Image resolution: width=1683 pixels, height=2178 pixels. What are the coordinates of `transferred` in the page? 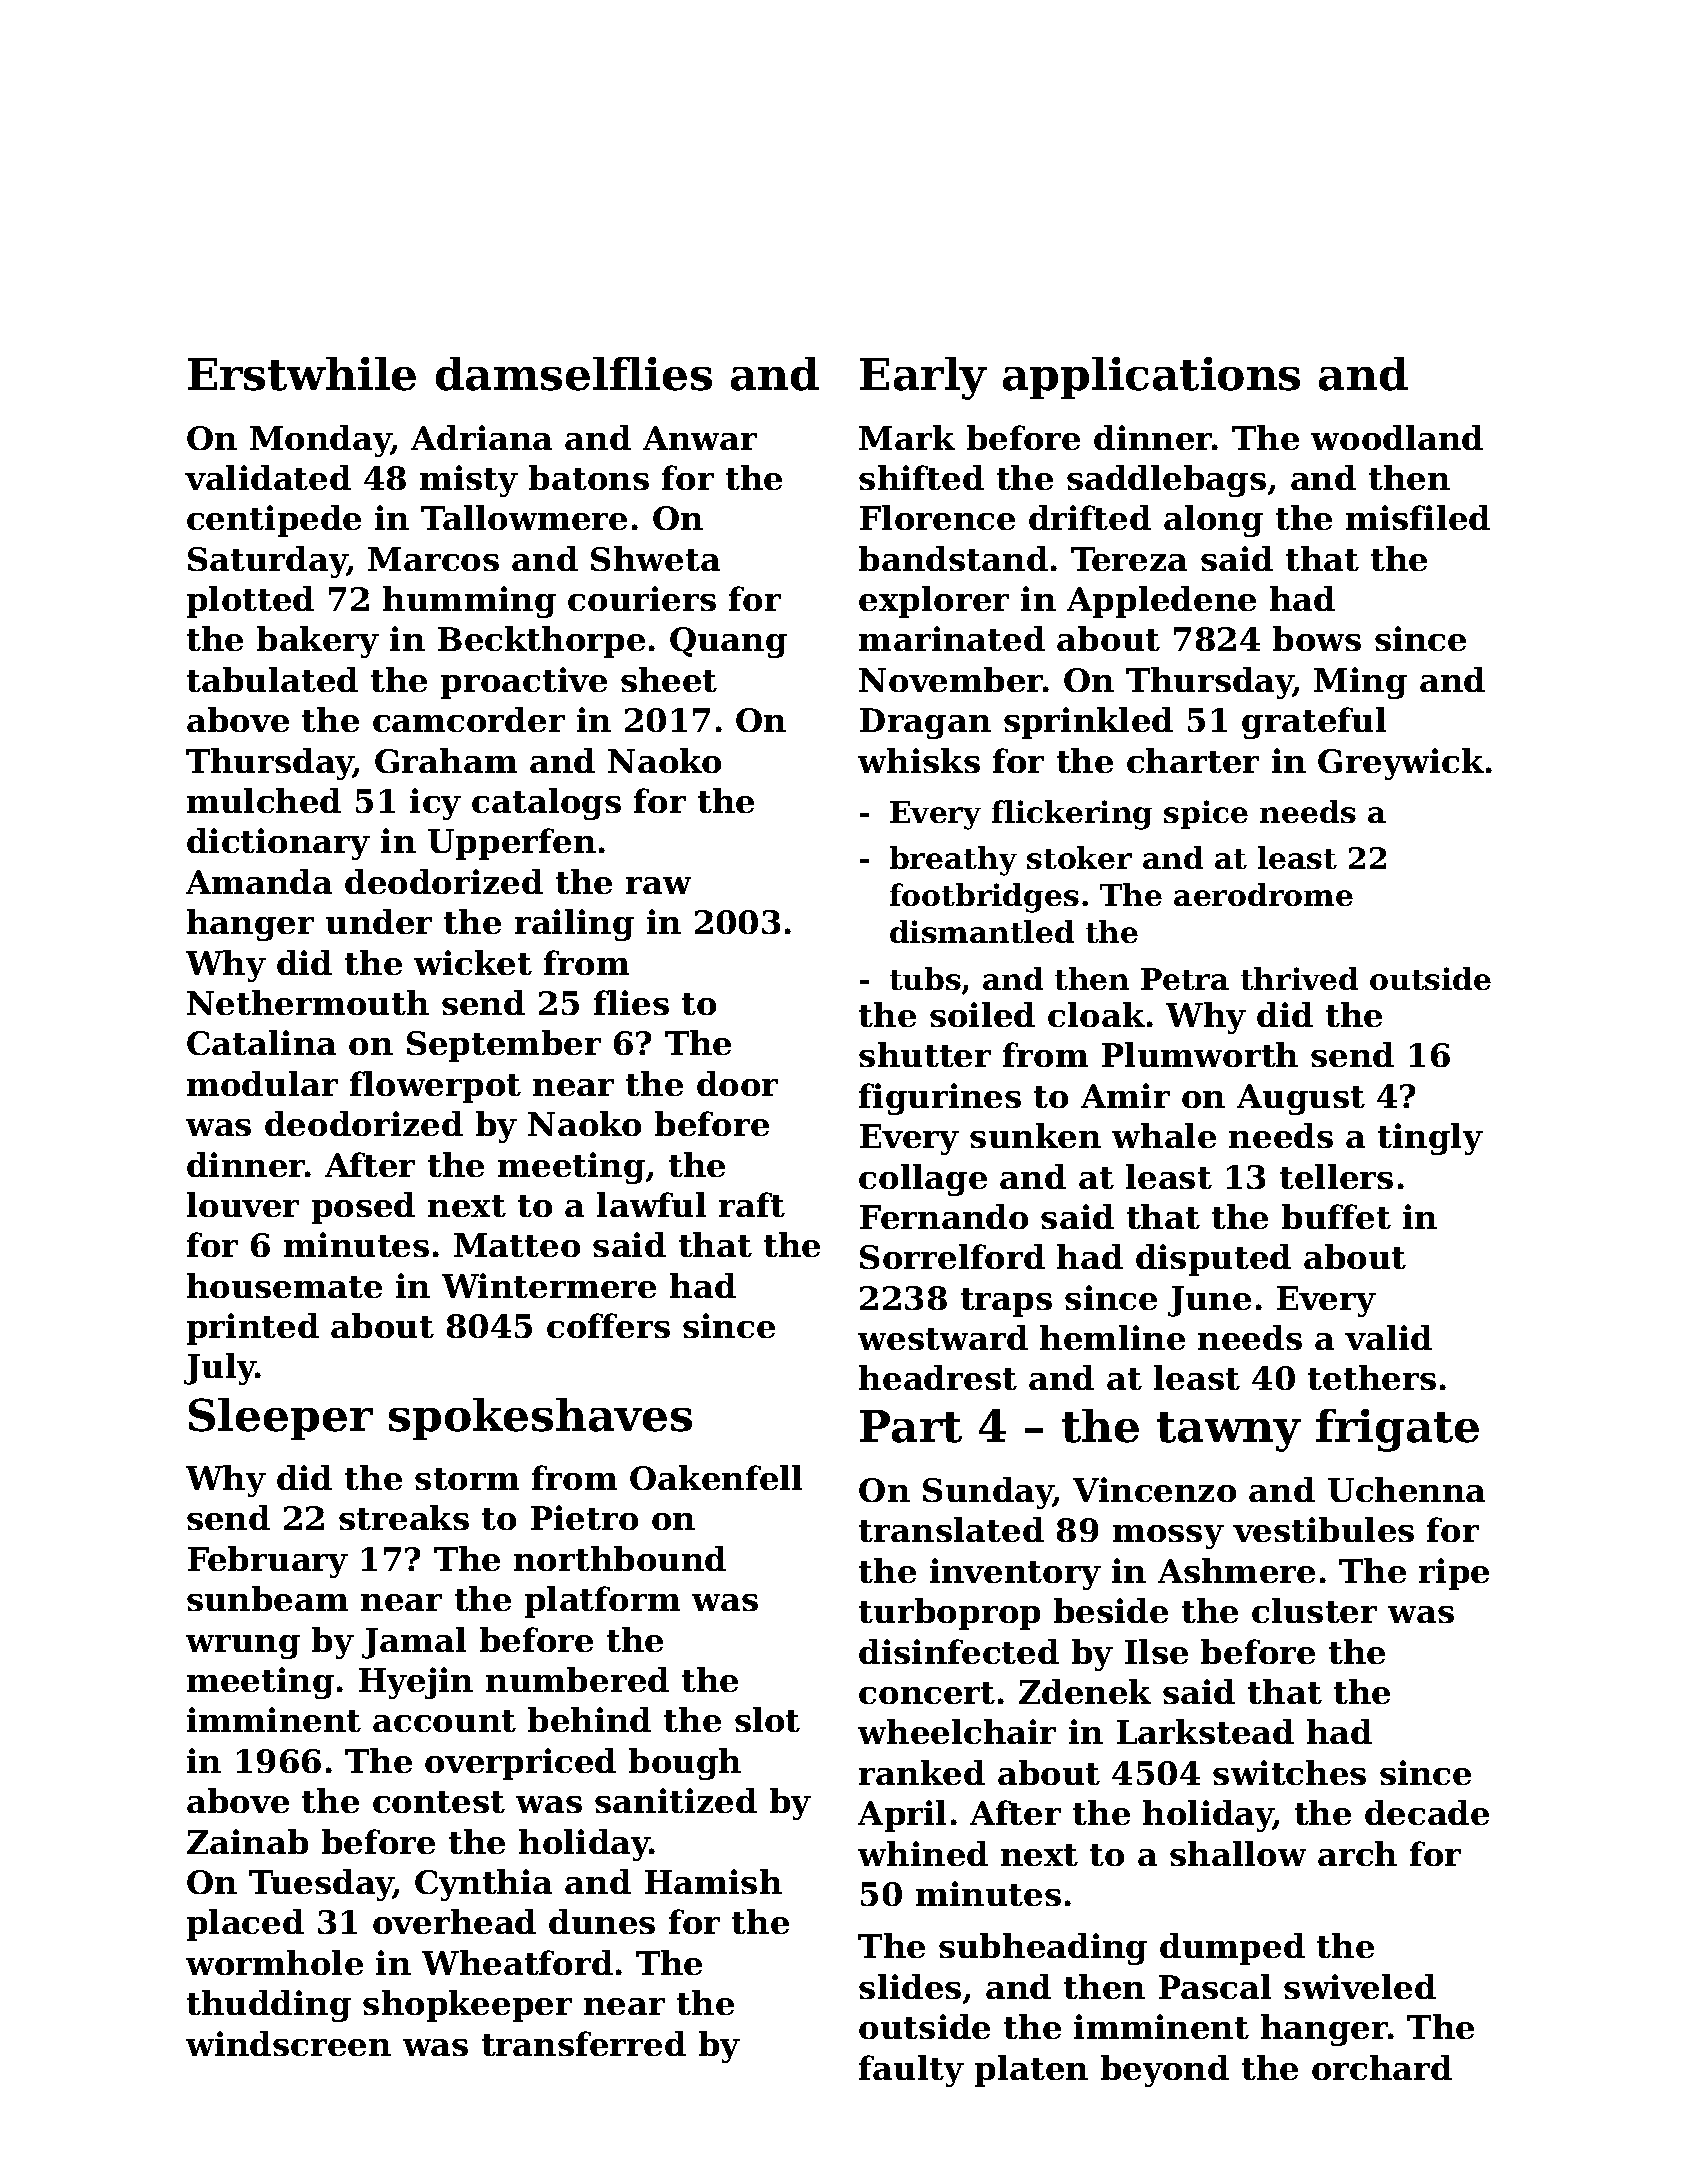 It's located at (584, 2043).
